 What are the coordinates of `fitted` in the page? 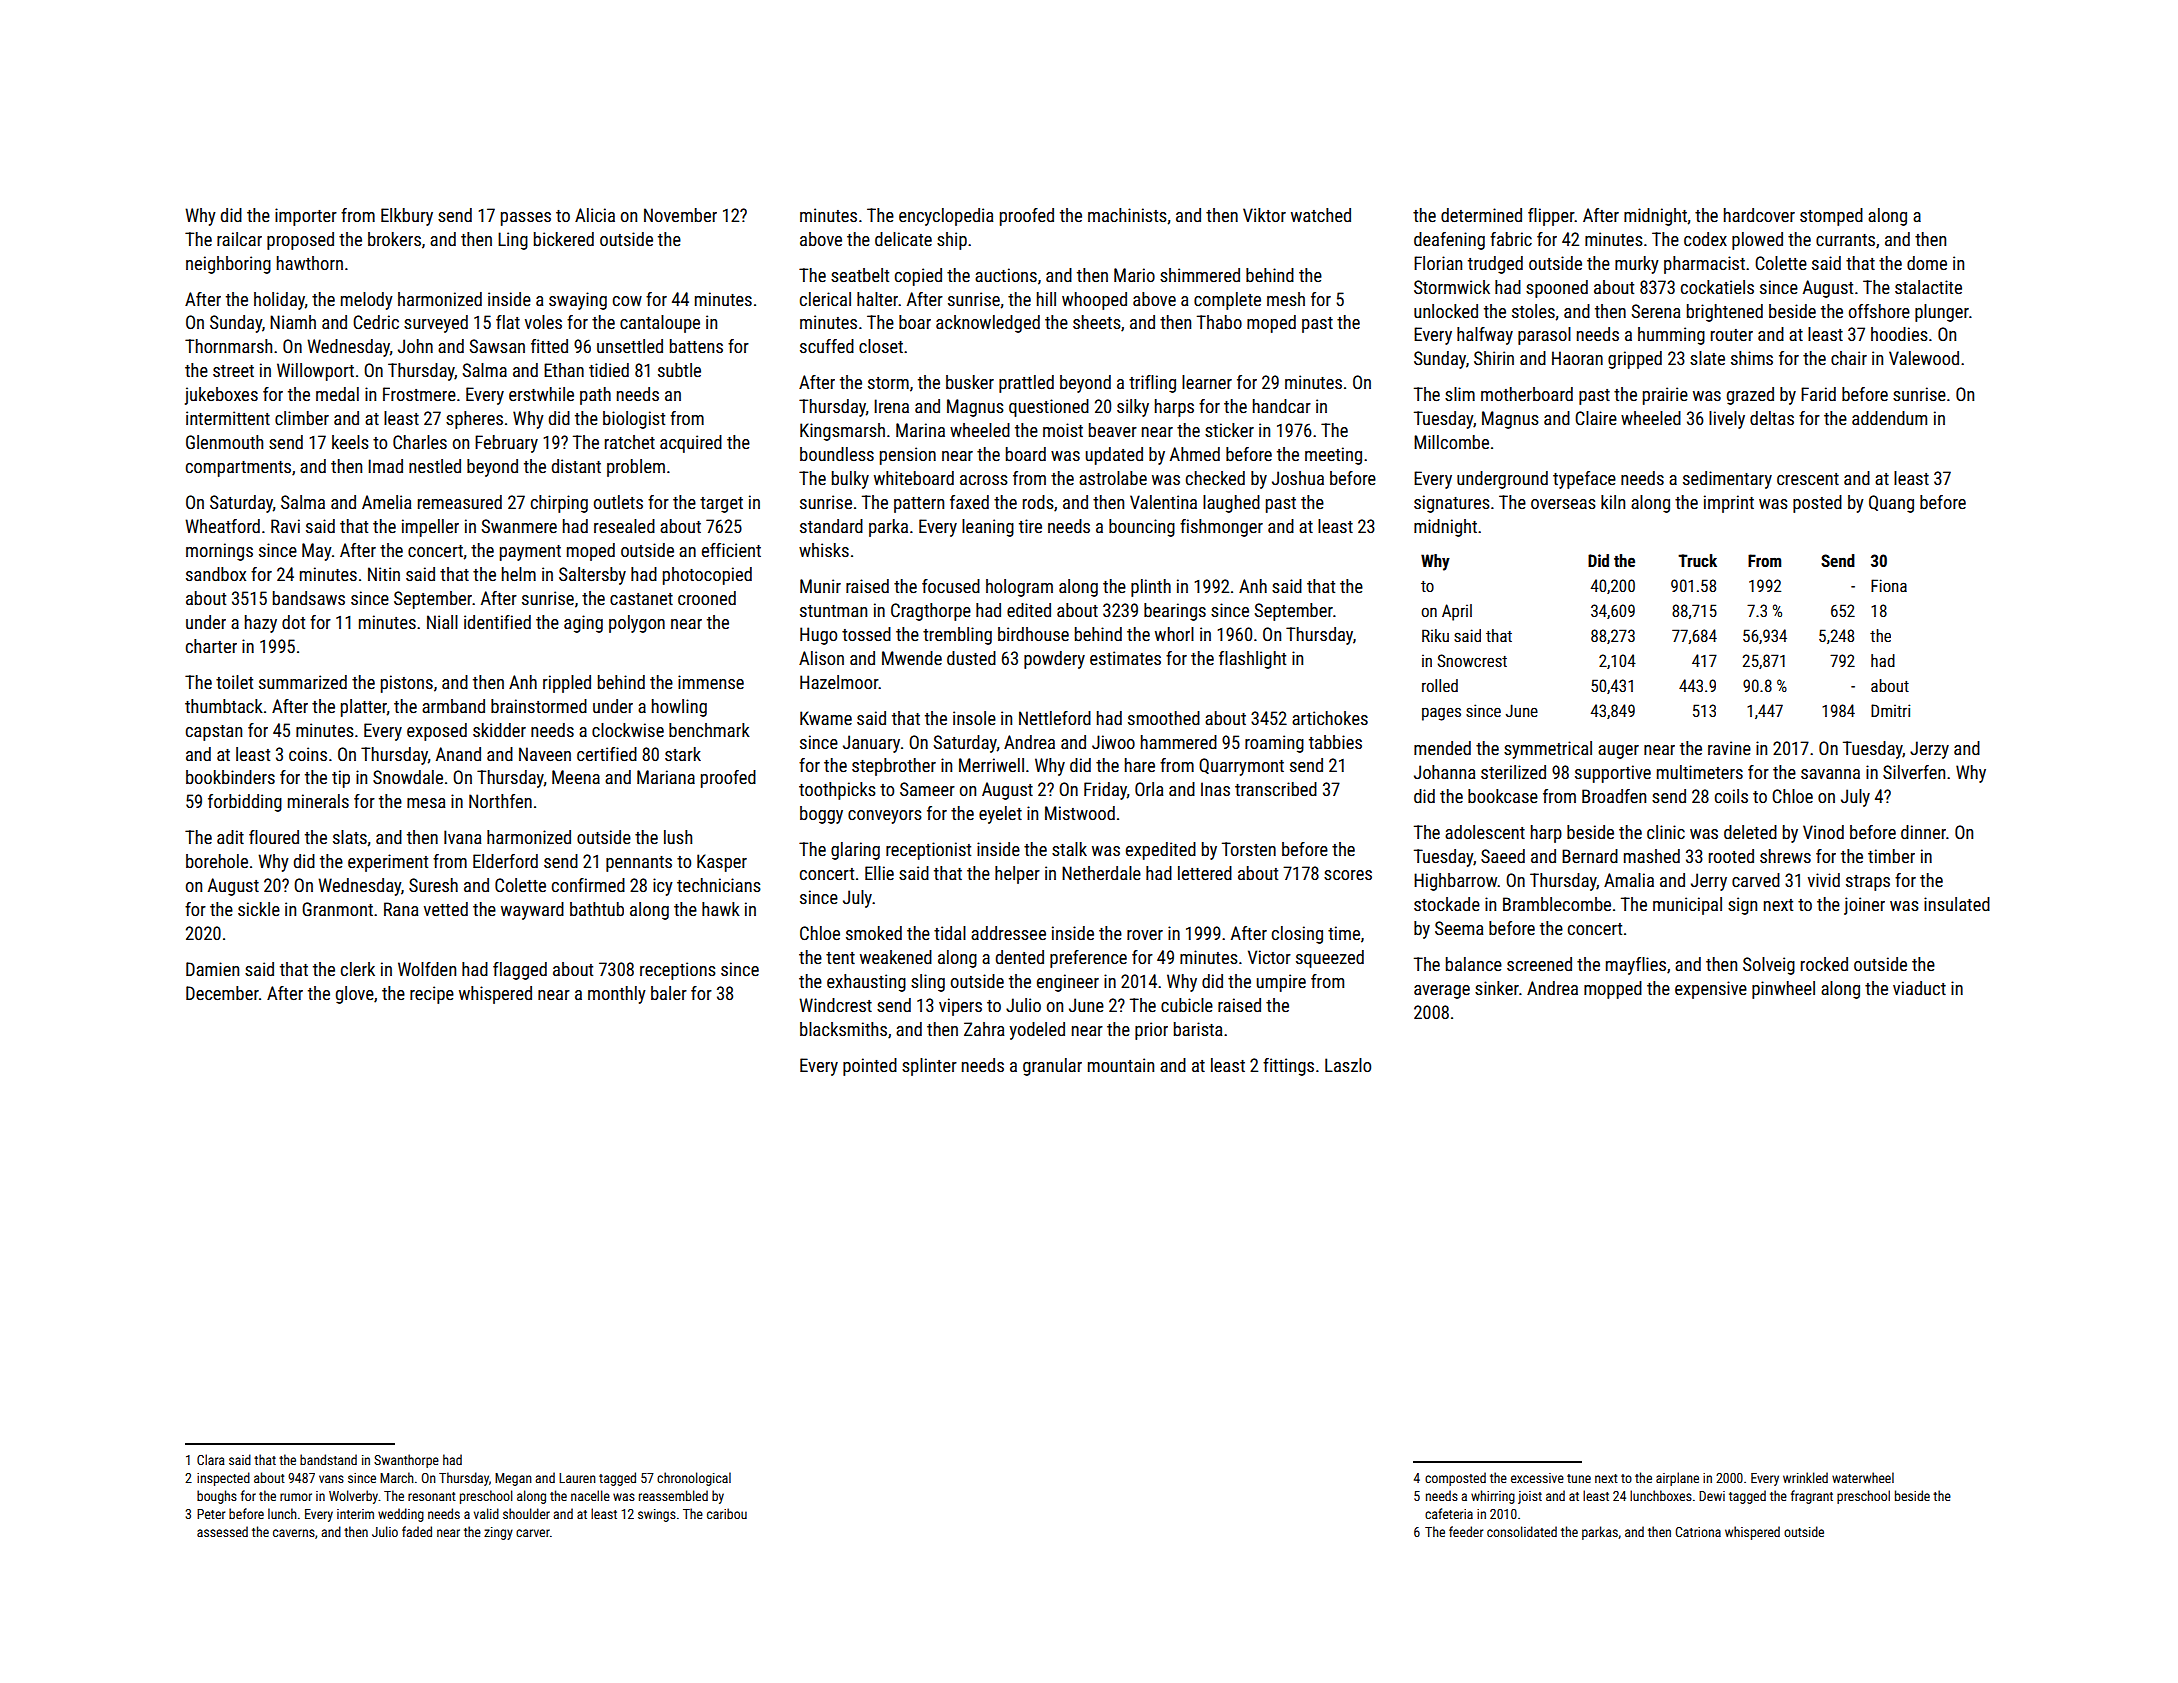 It's located at (549, 346).
